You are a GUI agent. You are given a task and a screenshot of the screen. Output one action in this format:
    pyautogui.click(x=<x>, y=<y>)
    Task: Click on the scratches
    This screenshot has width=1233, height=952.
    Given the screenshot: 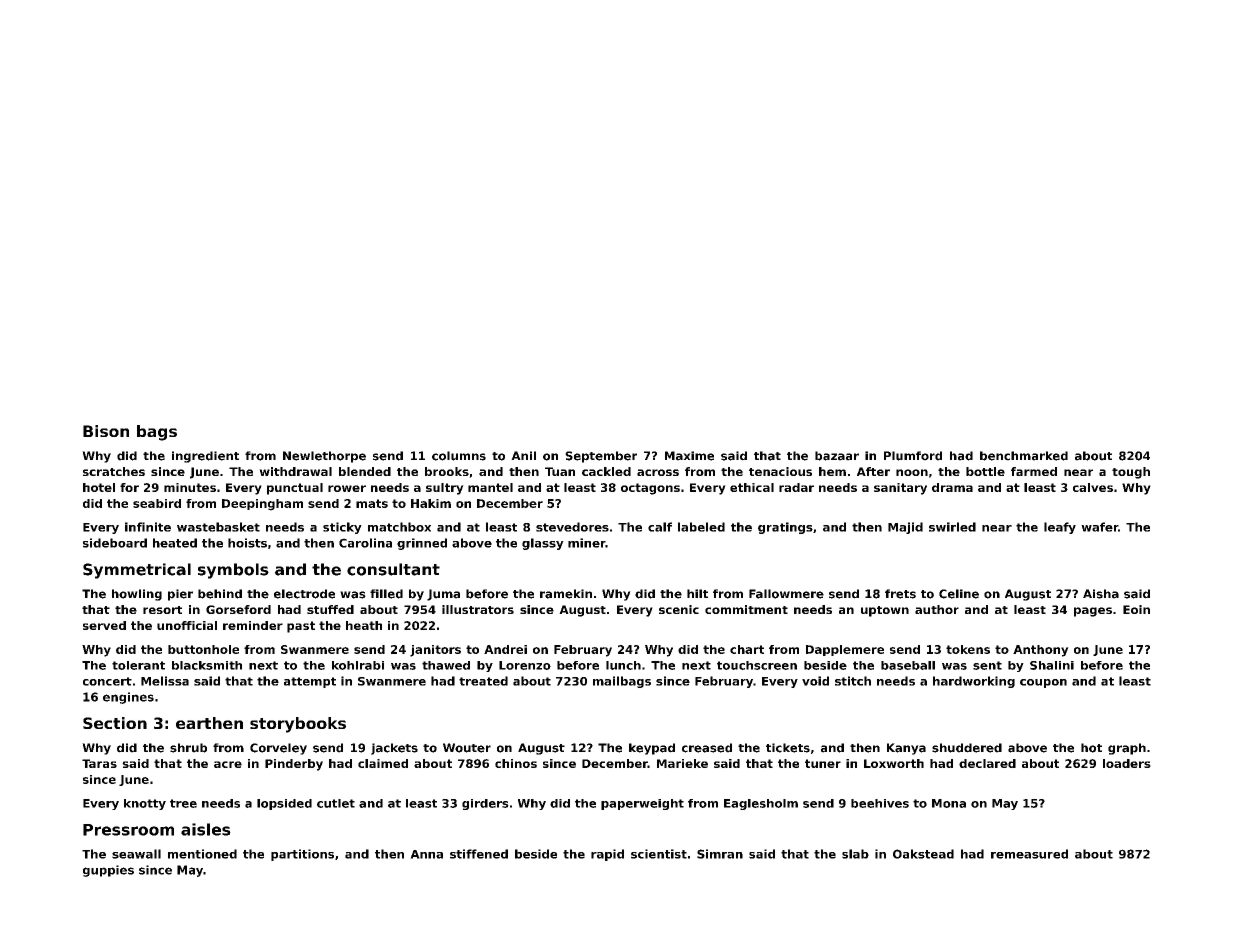 What is the action you would take?
    pyautogui.click(x=114, y=471)
